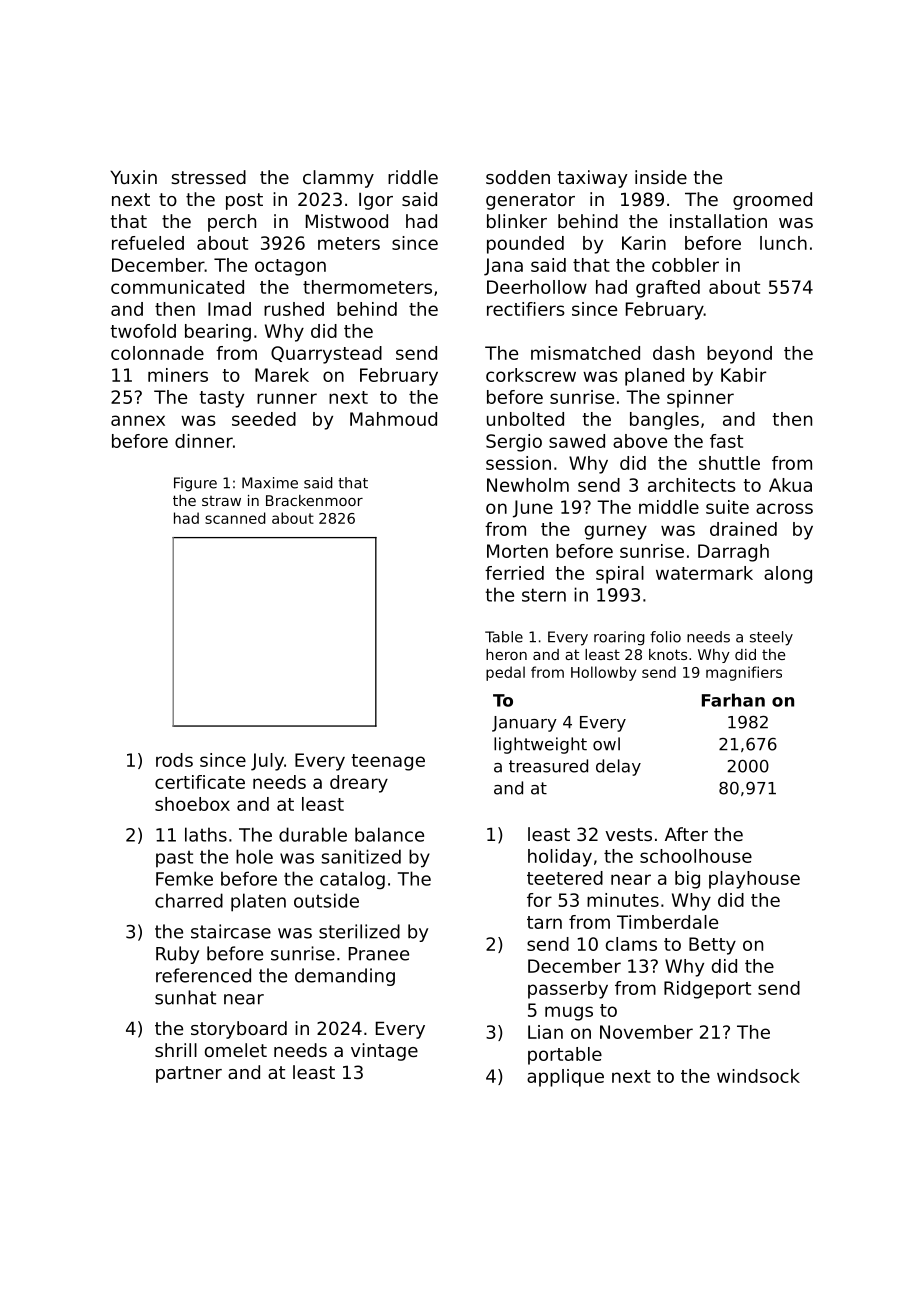 This screenshot has height=1311, width=924. I want to click on scanned, so click(235, 518).
